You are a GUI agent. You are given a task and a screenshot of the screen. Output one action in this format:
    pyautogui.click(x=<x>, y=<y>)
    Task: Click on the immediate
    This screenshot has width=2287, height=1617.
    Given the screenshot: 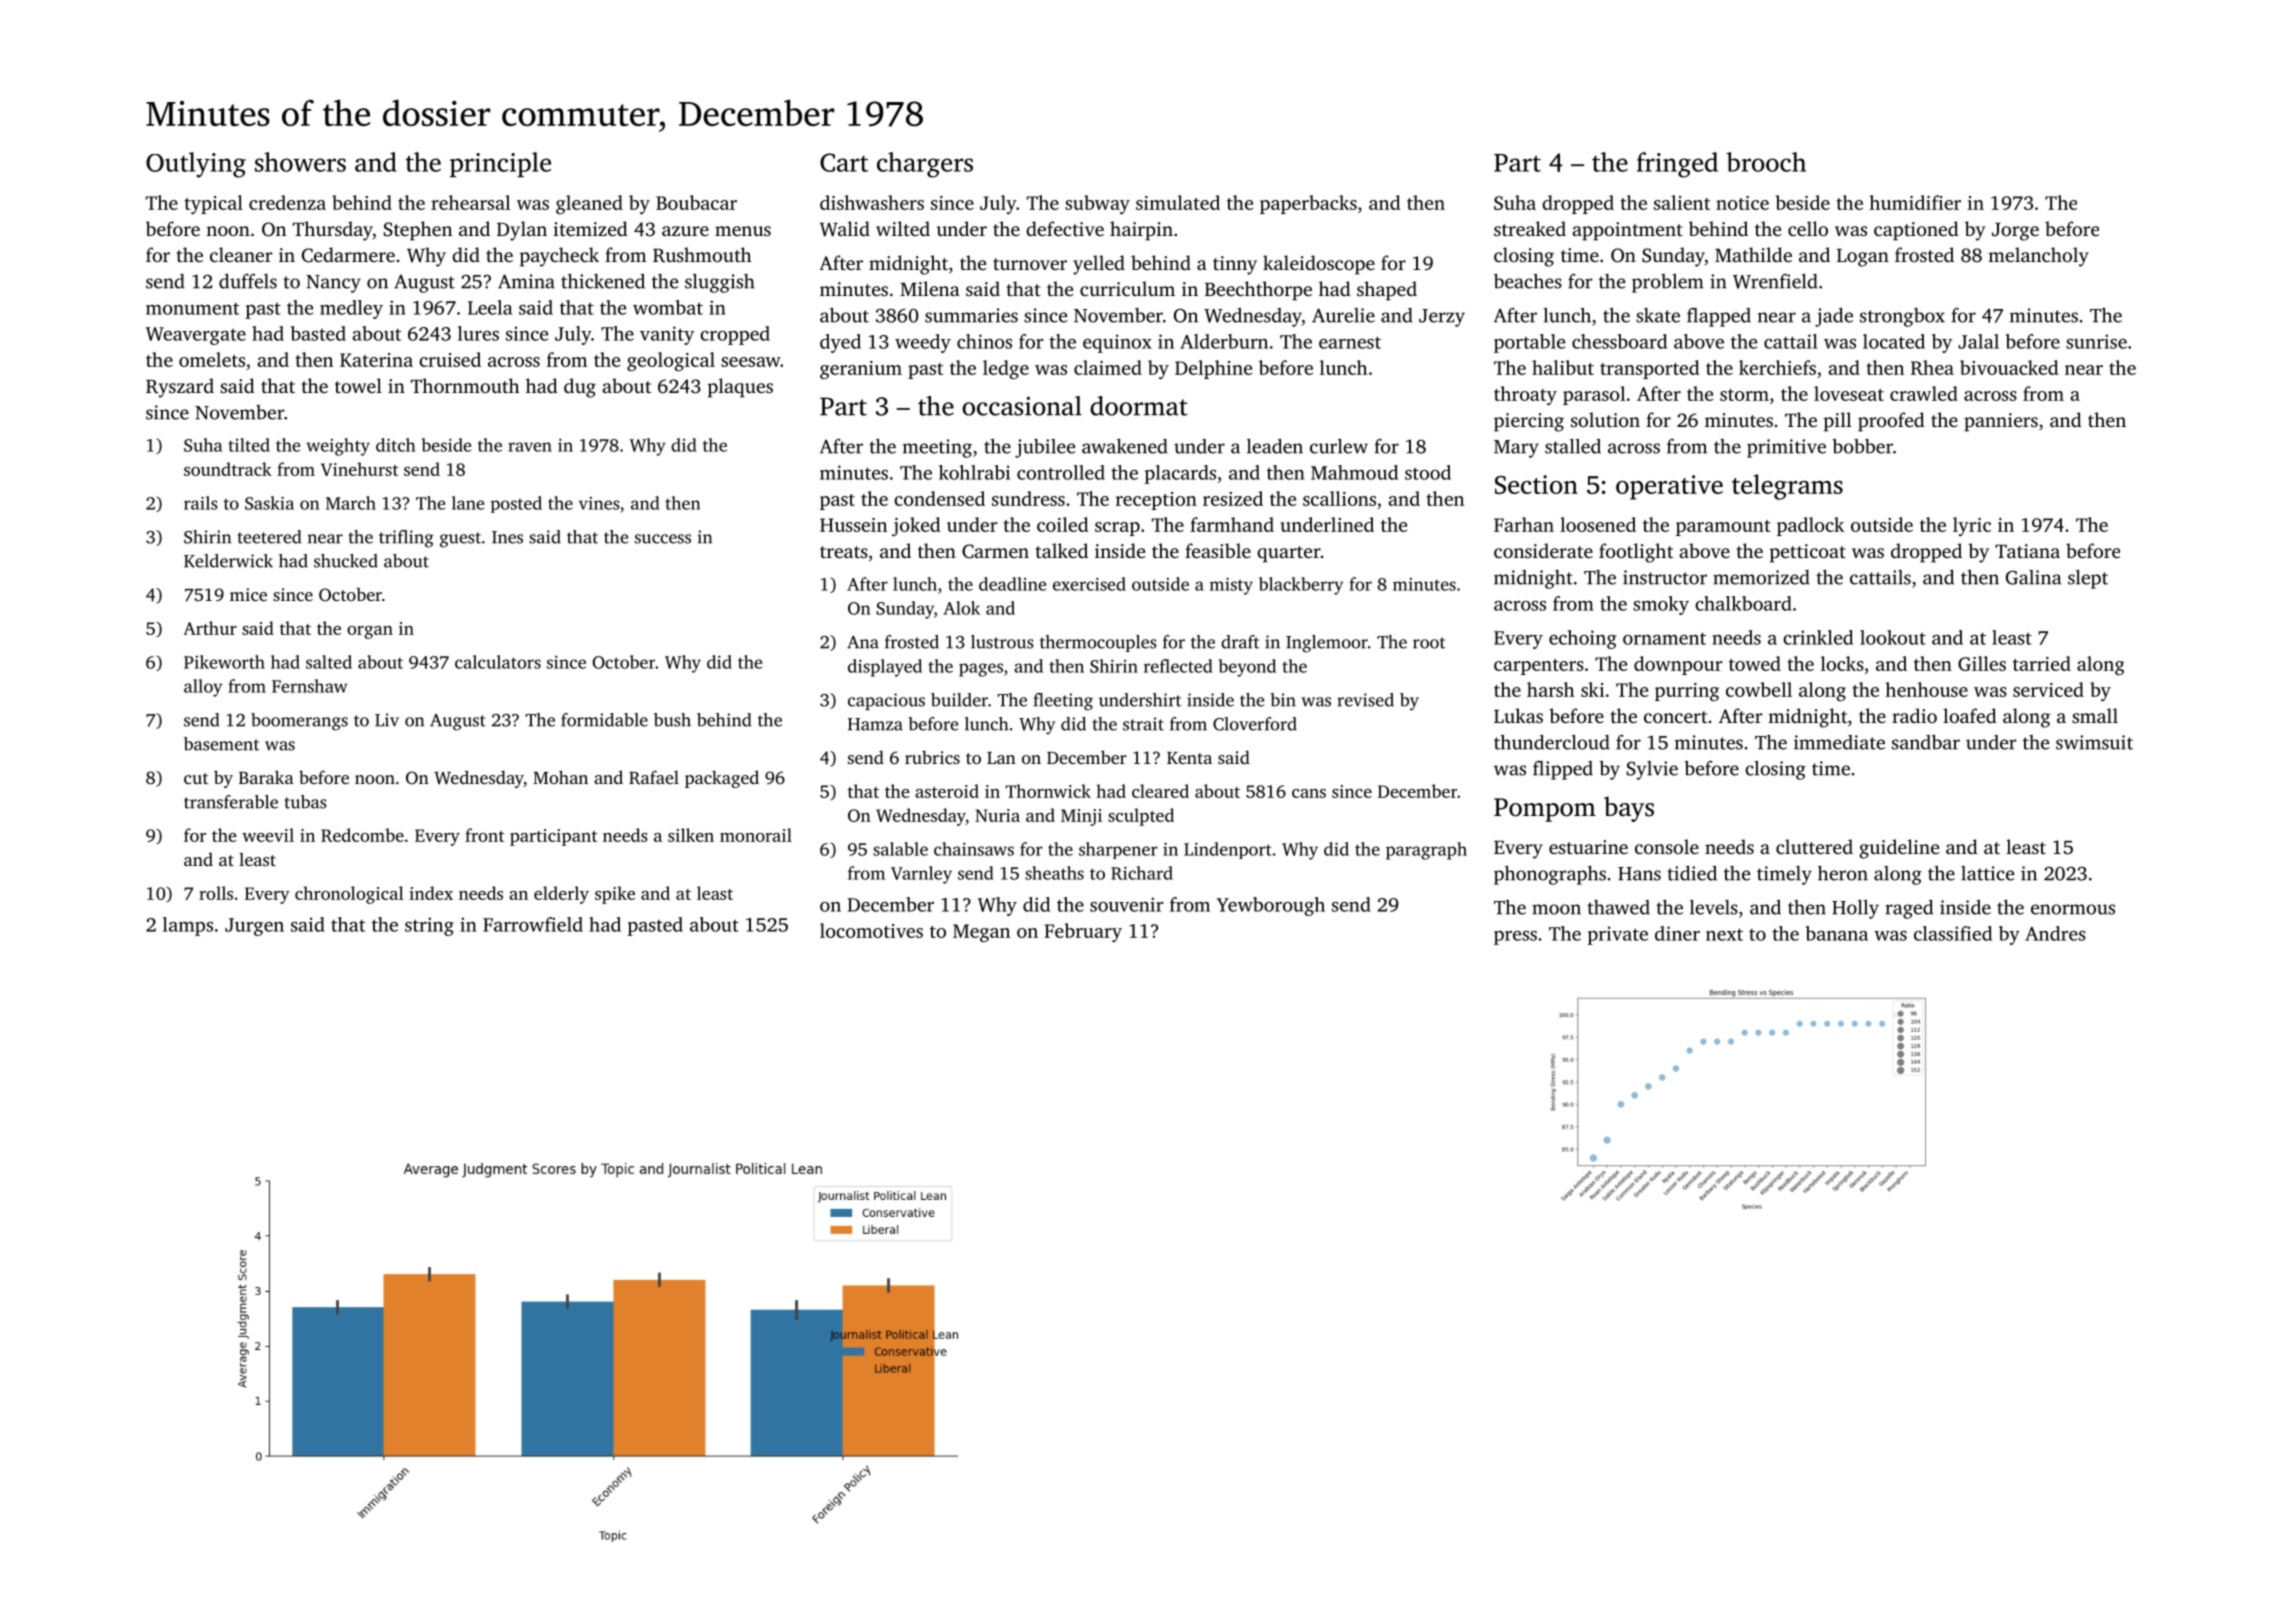 What is the action you would take?
    pyautogui.click(x=1839, y=742)
